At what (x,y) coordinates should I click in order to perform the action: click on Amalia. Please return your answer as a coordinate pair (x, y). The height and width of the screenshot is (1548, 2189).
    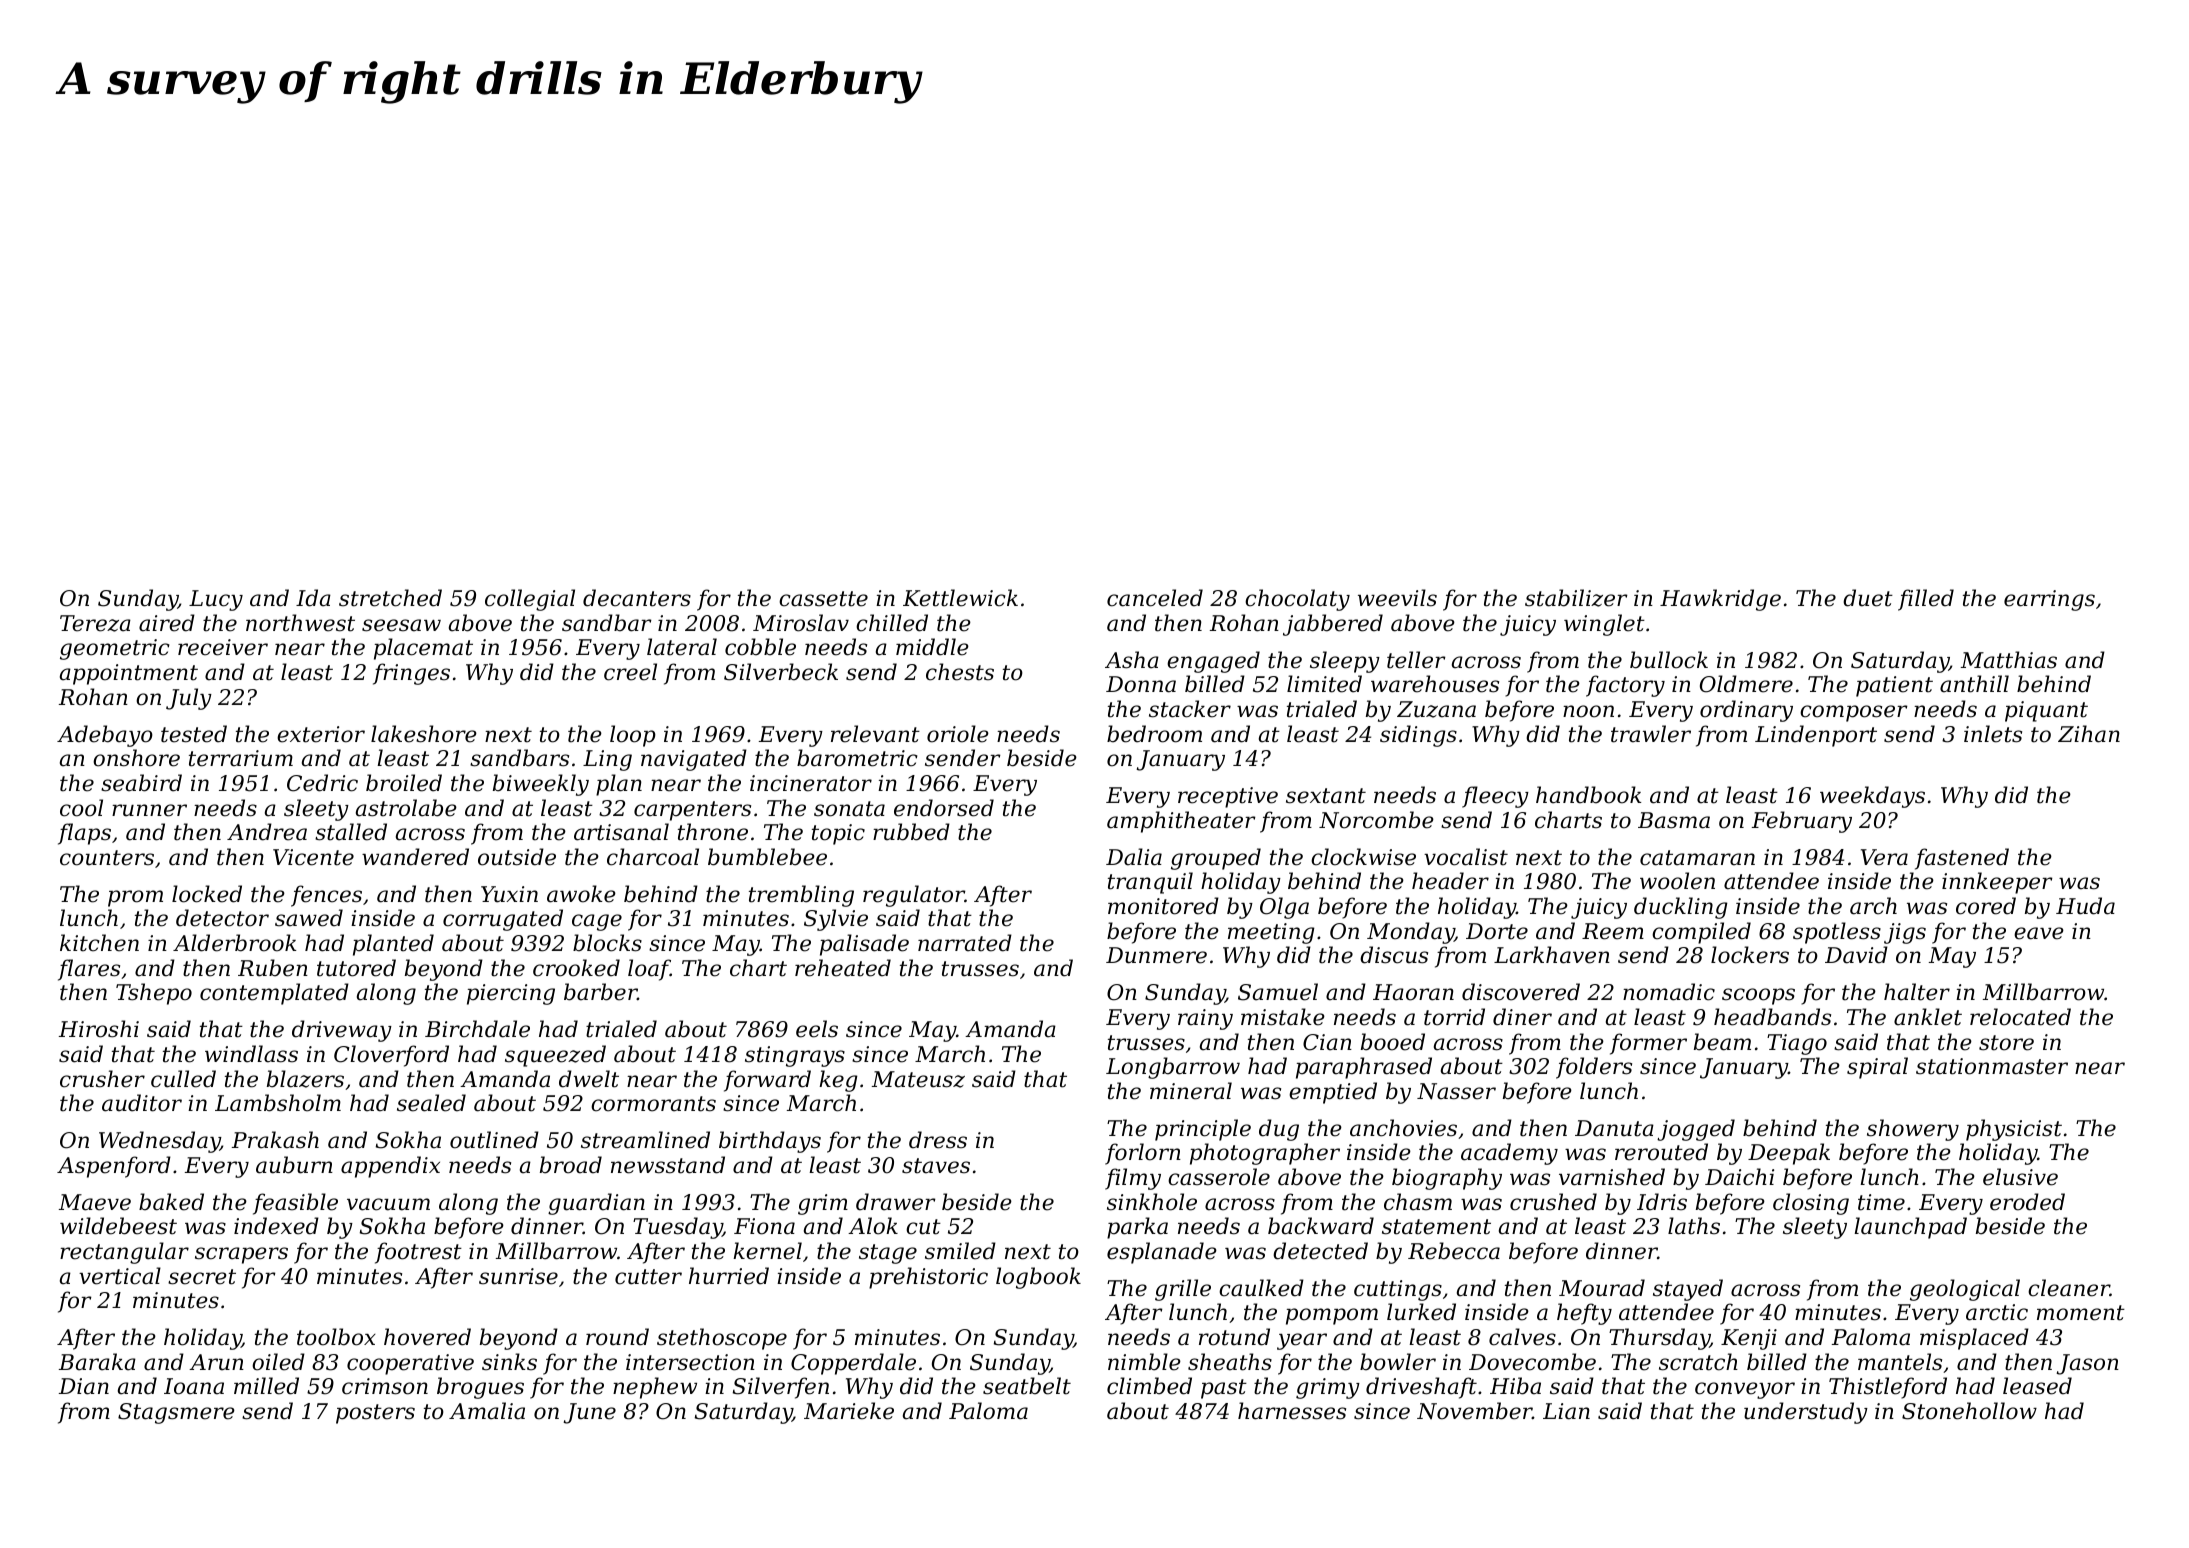
    Looking at the image, I should click on (487, 1411).
